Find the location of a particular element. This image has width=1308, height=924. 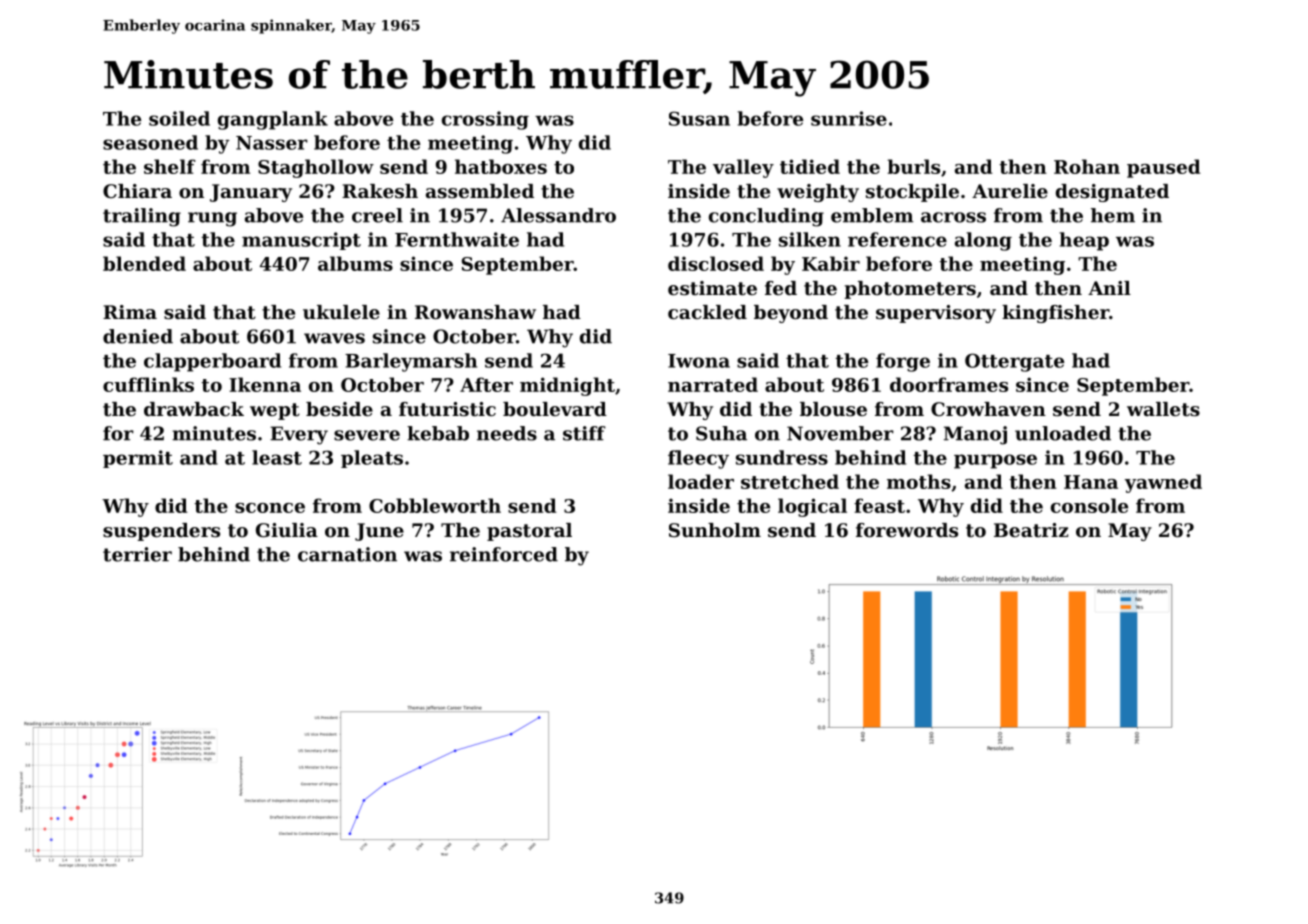

terrier is located at coordinates (137, 554).
